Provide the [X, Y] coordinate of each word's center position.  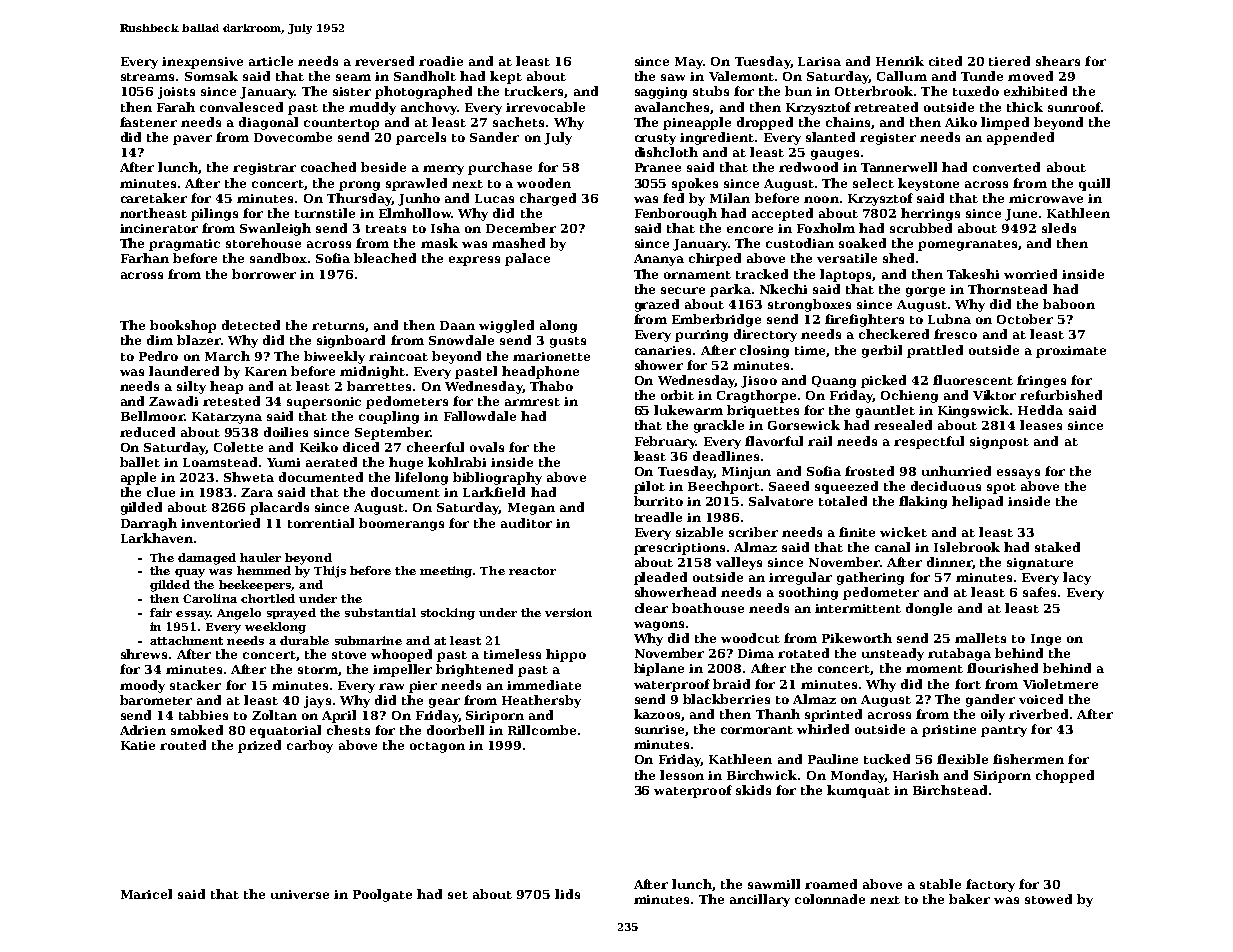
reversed [384, 61]
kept [506, 77]
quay [190, 573]
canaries [663, 350]
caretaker [154, 198]
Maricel [146, 894]
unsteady [893, 654]
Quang [834, 382]
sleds [1059, 228]
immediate [544, 685]
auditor [526, 523]
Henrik [900, 61]
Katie [138, 745]
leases [1041, 425]
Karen [266, 371]
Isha [445, 228]
